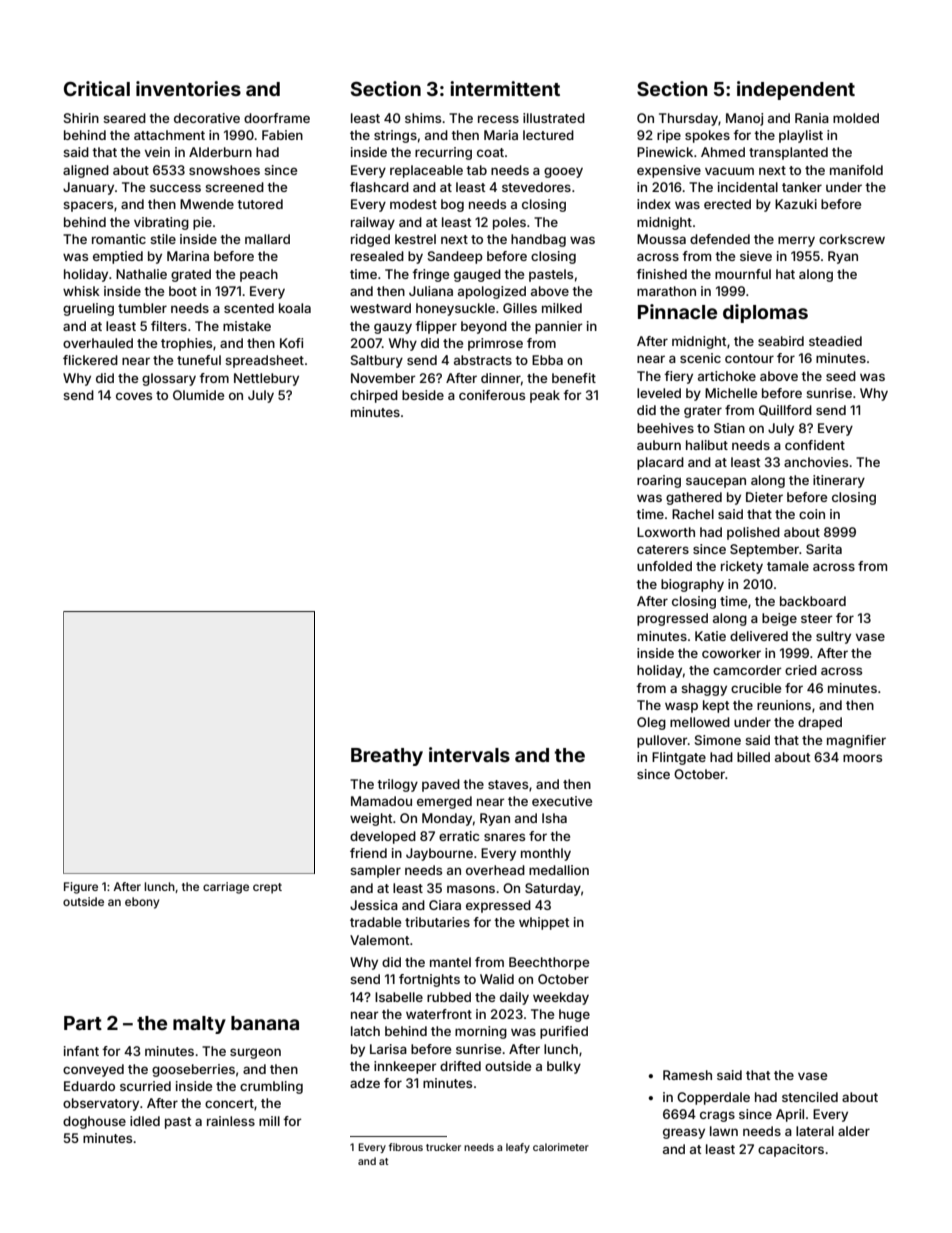  I want to click on inventories, so click(188, 88).
